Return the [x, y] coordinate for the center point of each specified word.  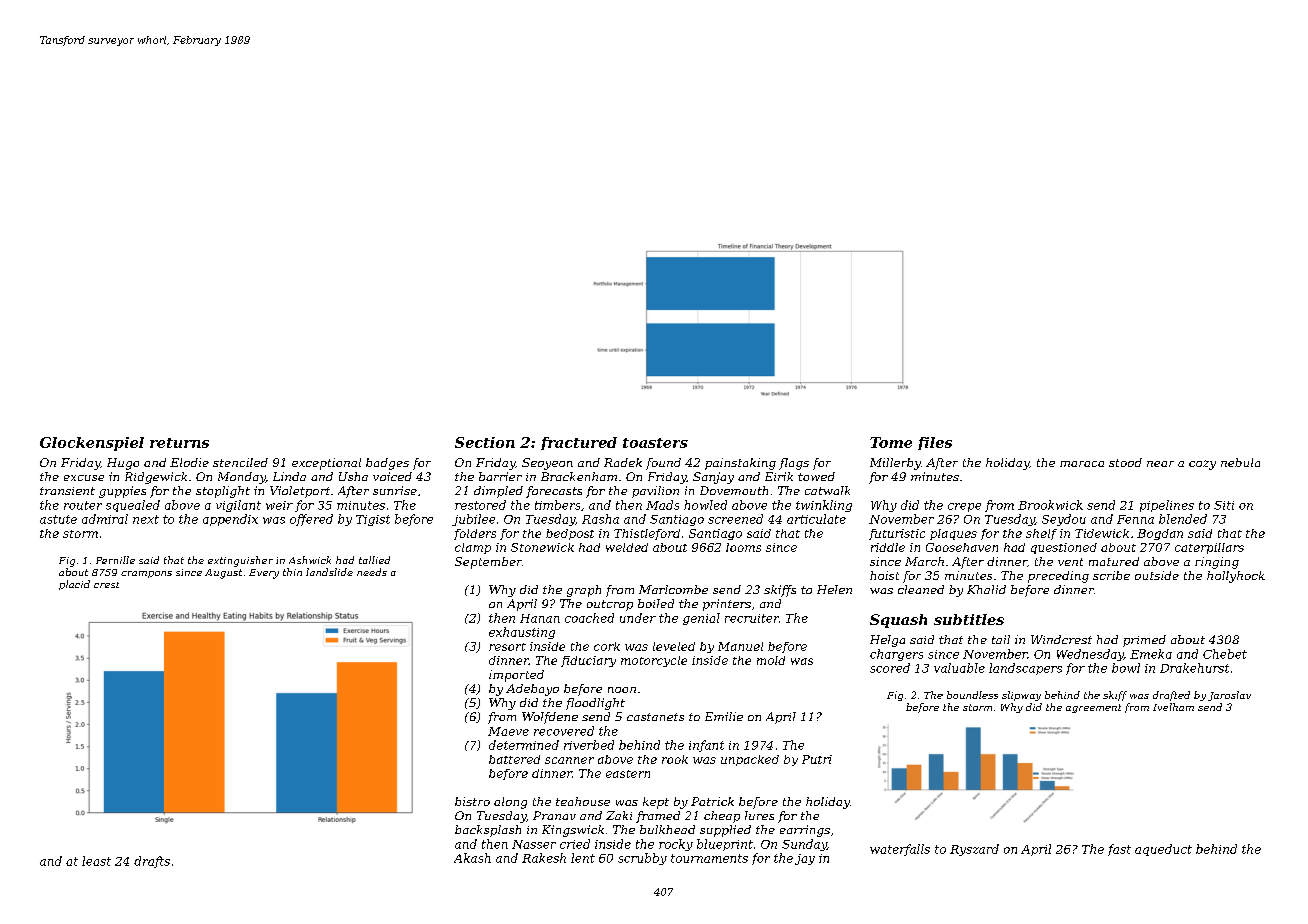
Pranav [554, 815]
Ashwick [310, 560]
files [935, 443]
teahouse [583, 801]
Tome [891, 442]
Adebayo [532, 690]
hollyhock [1236, 577]
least [96, 861]
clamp [473, 548]
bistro [472, 801]
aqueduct [1163, 850]
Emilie [724, 716]
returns [179, 443]
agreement [1093, 708]
